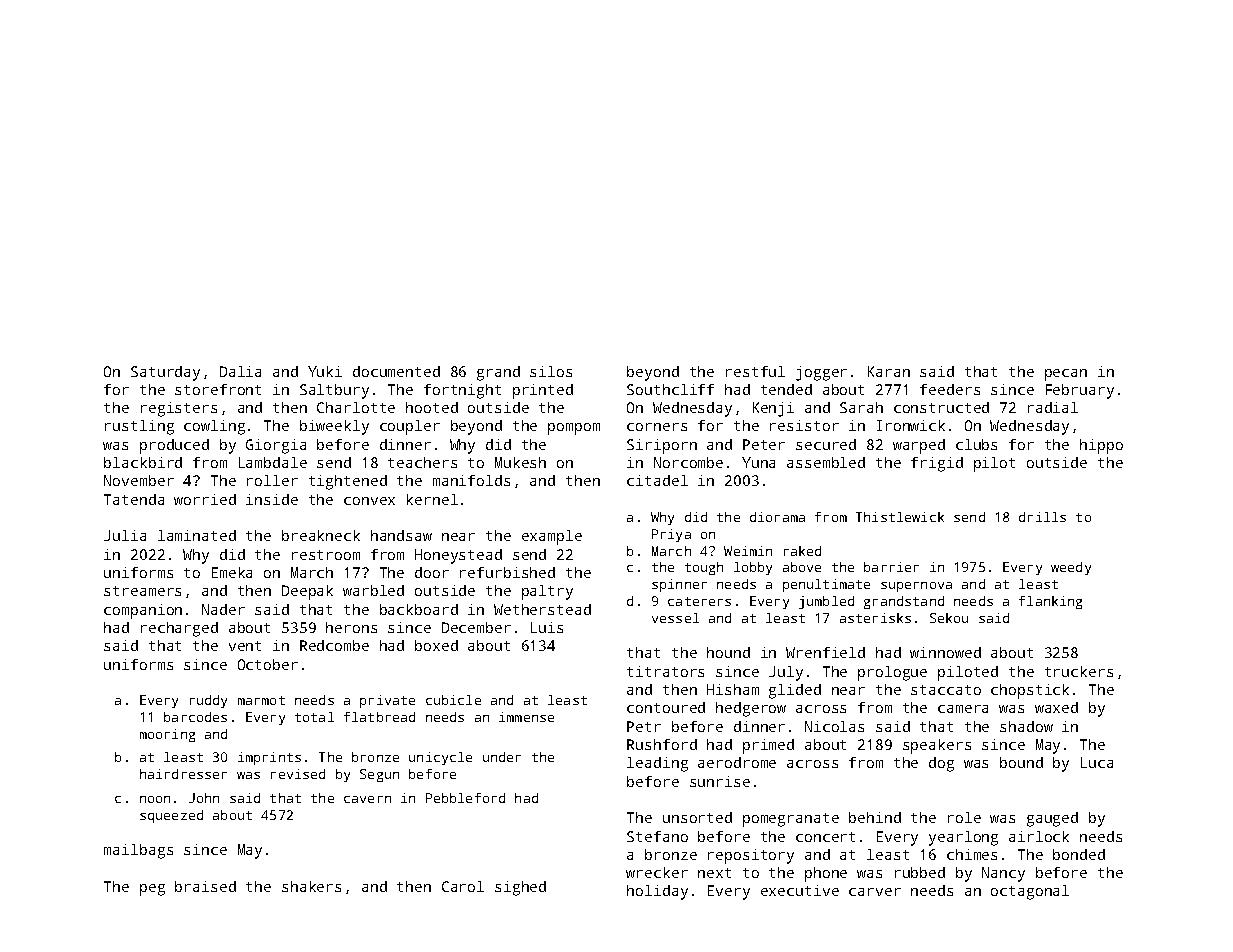  I want to click on registers, so click(179, 409).
